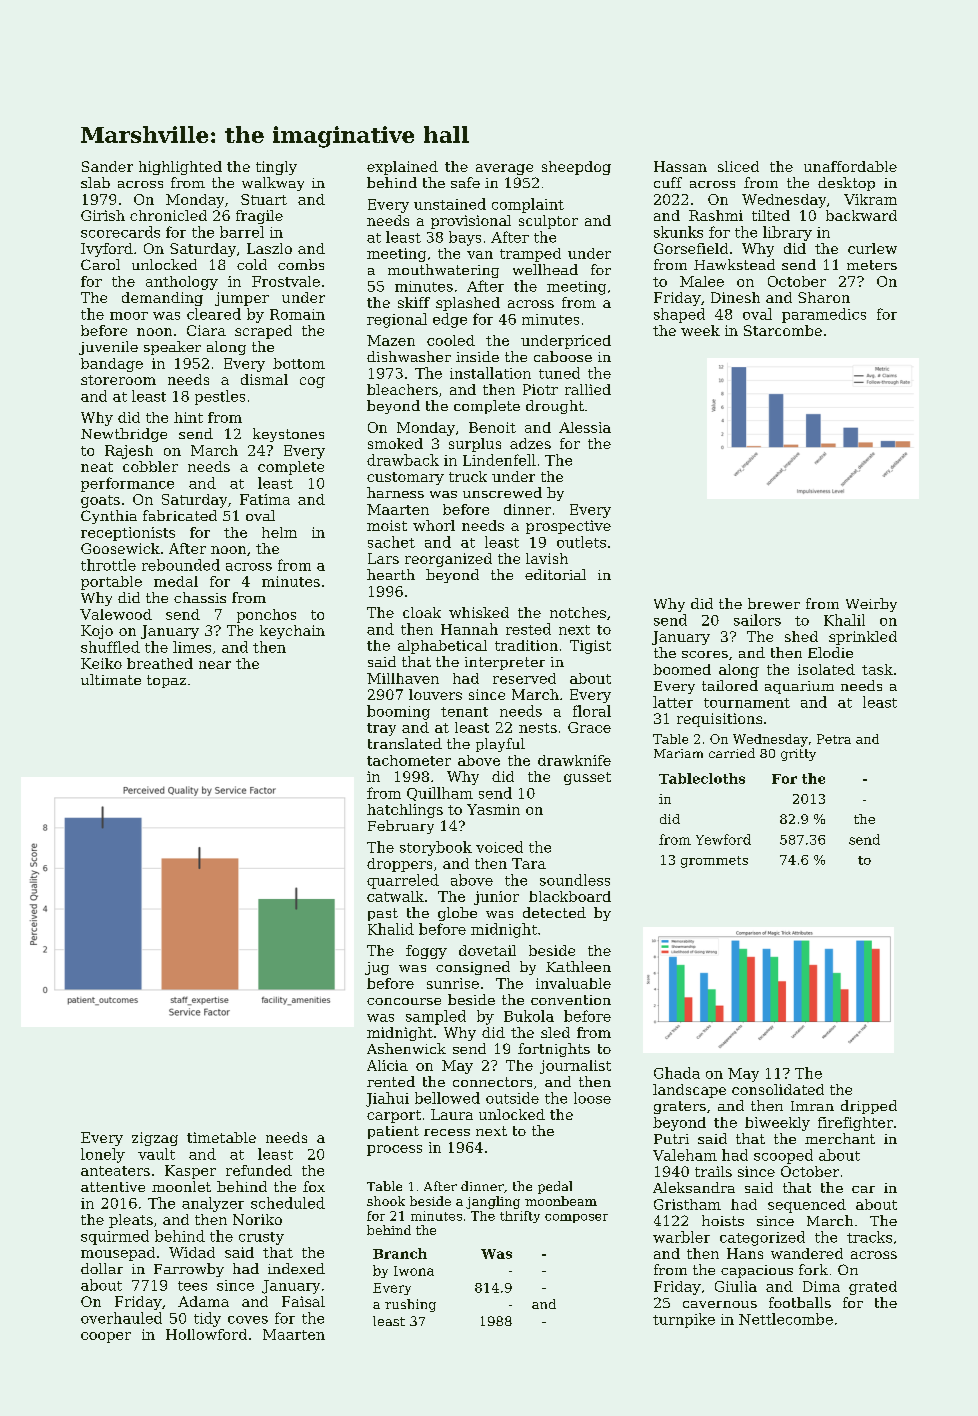 This screenshot has width=978, height=1416. Describe the element at coordinates (257, 1219) in the screenshot. I see `Noriko` at that location.
